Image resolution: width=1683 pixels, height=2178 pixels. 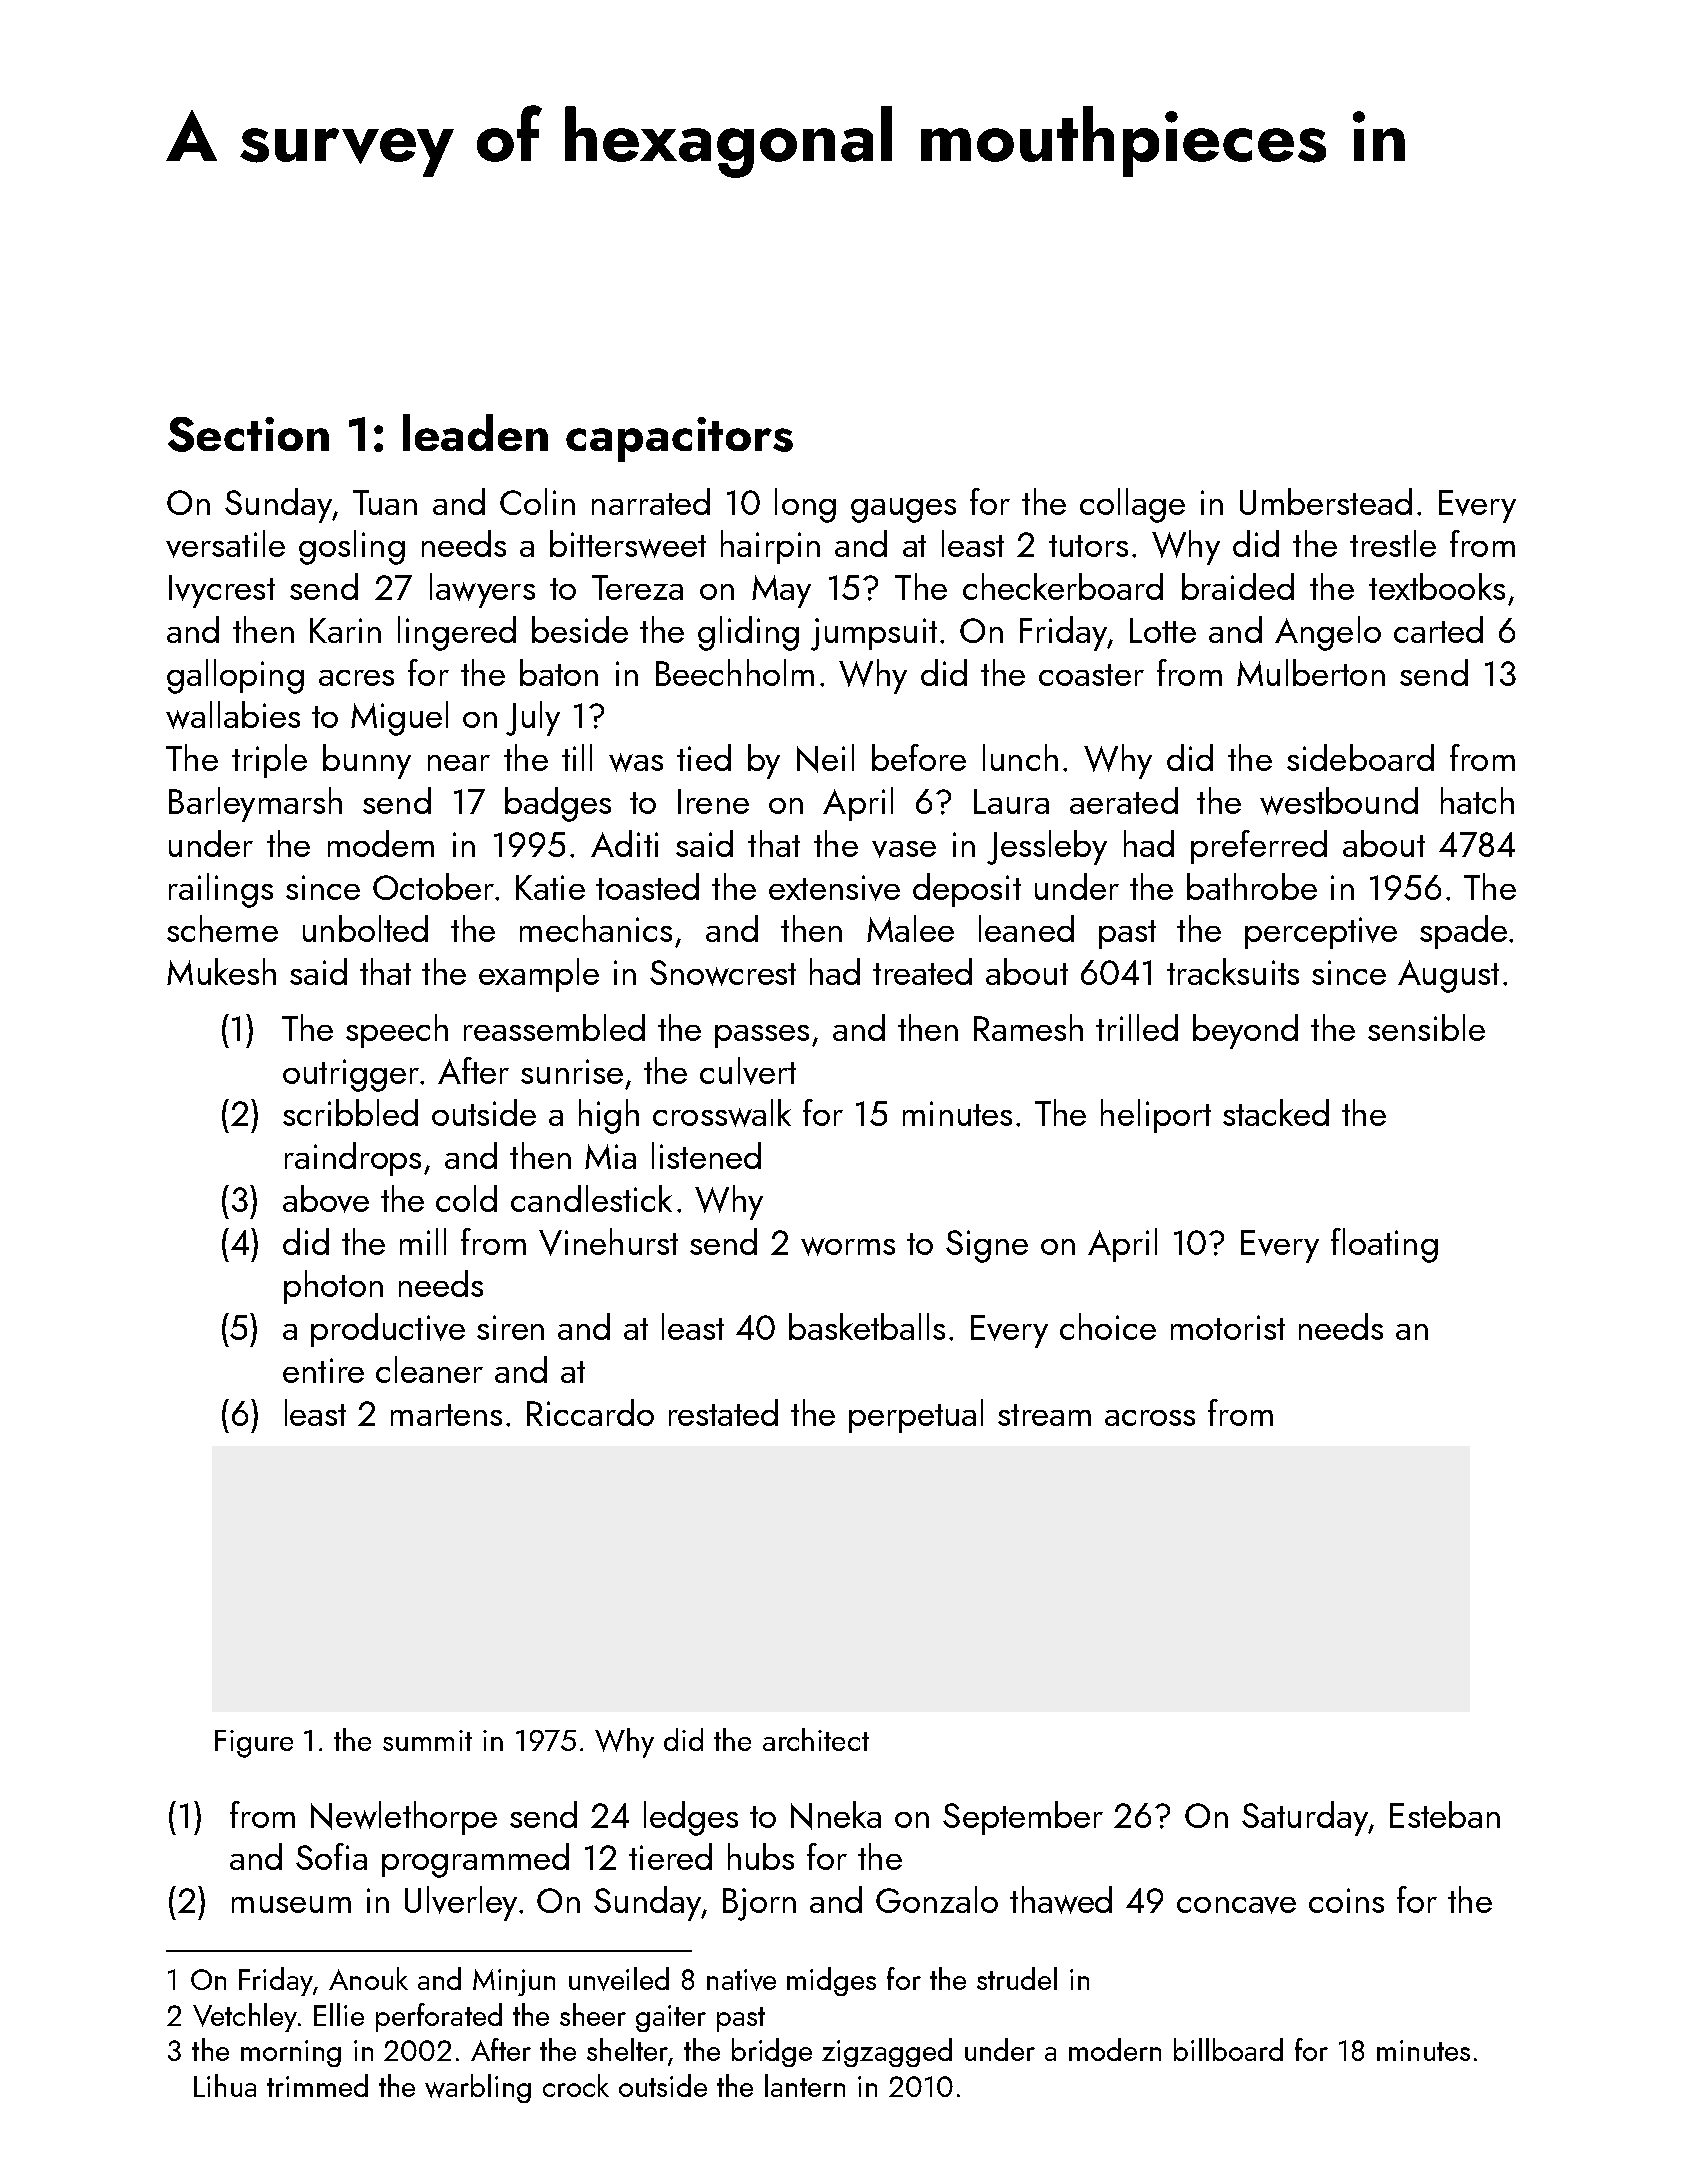 I want to click on scribbled, so click(x=350, y=1112).
